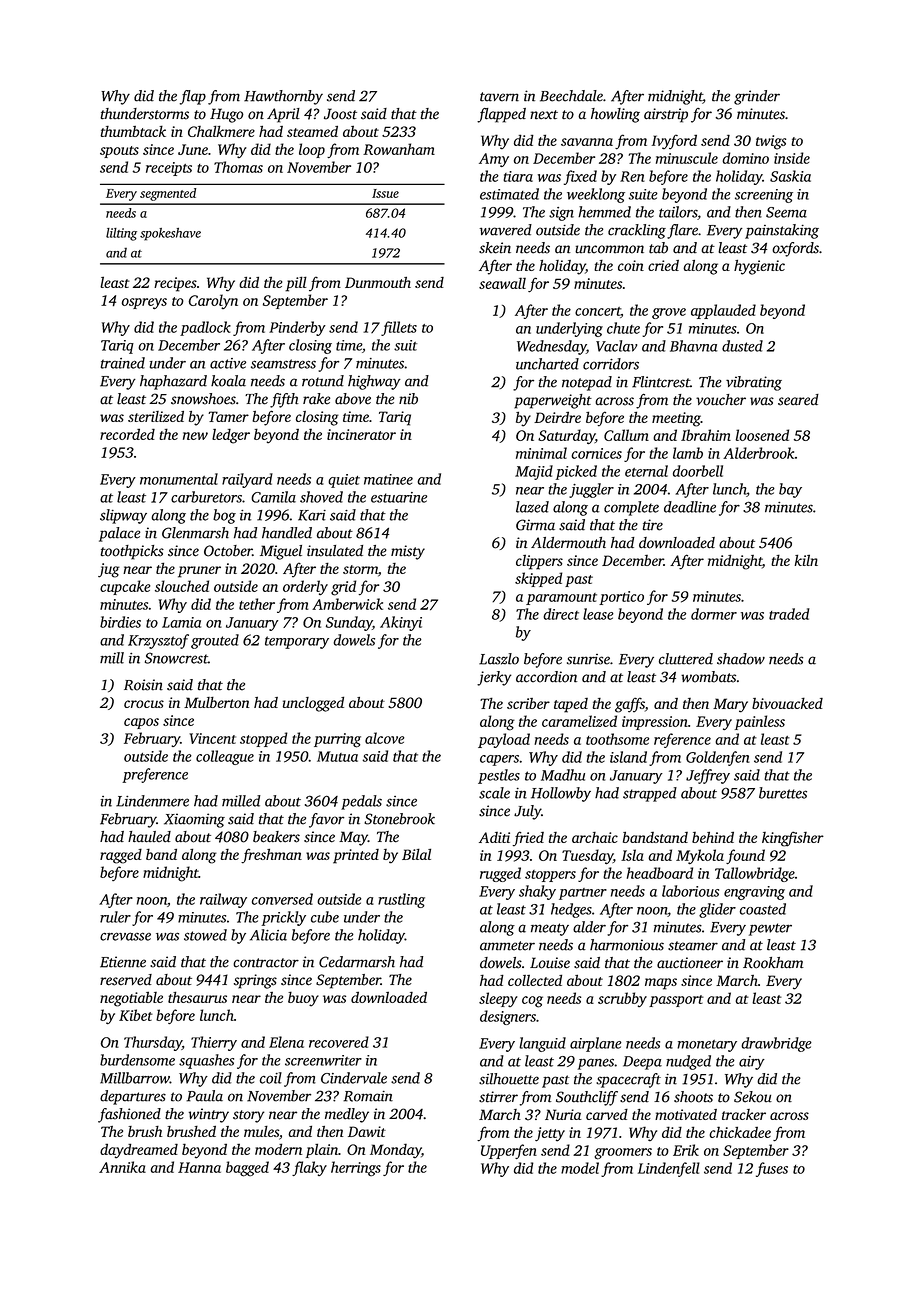 The height and width of the screenshot is (1308, 924). What do you see at coordinates (713, 837) in the screenshot?
I see `behind` at bounding box center [713, 837].
